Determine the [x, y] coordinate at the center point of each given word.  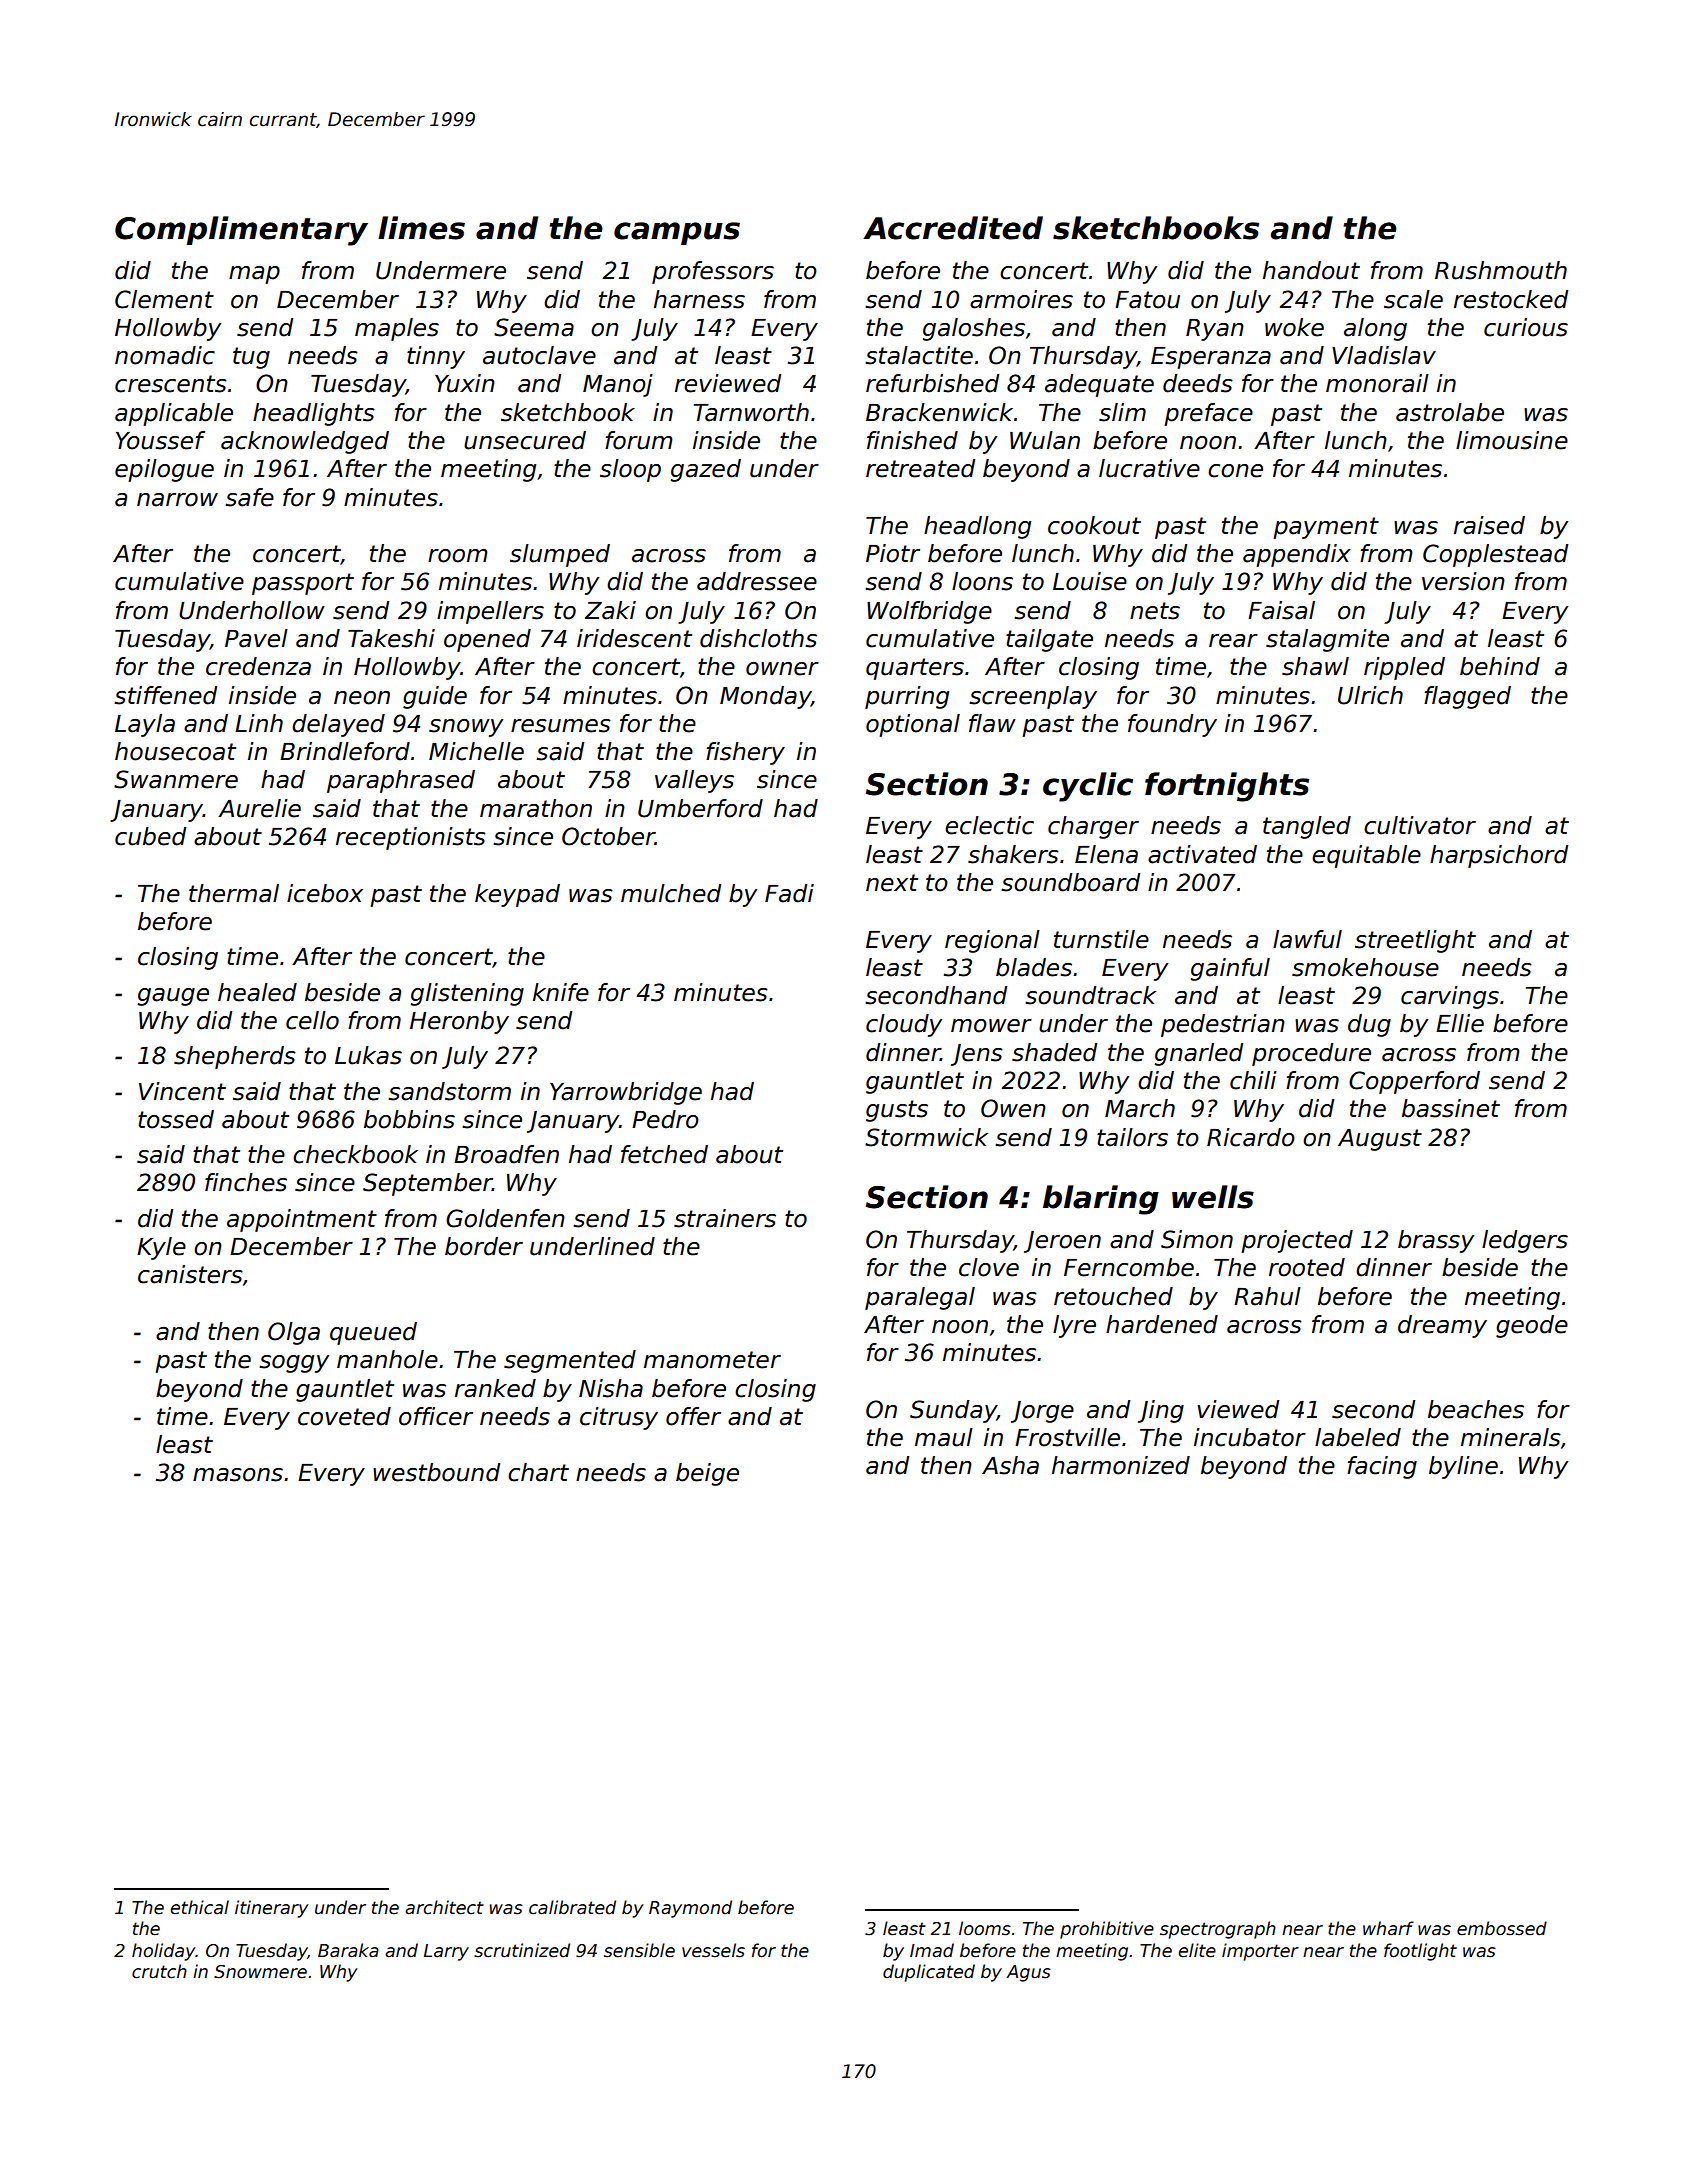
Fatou [1147, 300]
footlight [1420, 1952]
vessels [713, 1950]
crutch [159, 1971]
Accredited [953, 228]
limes [421, 228]
